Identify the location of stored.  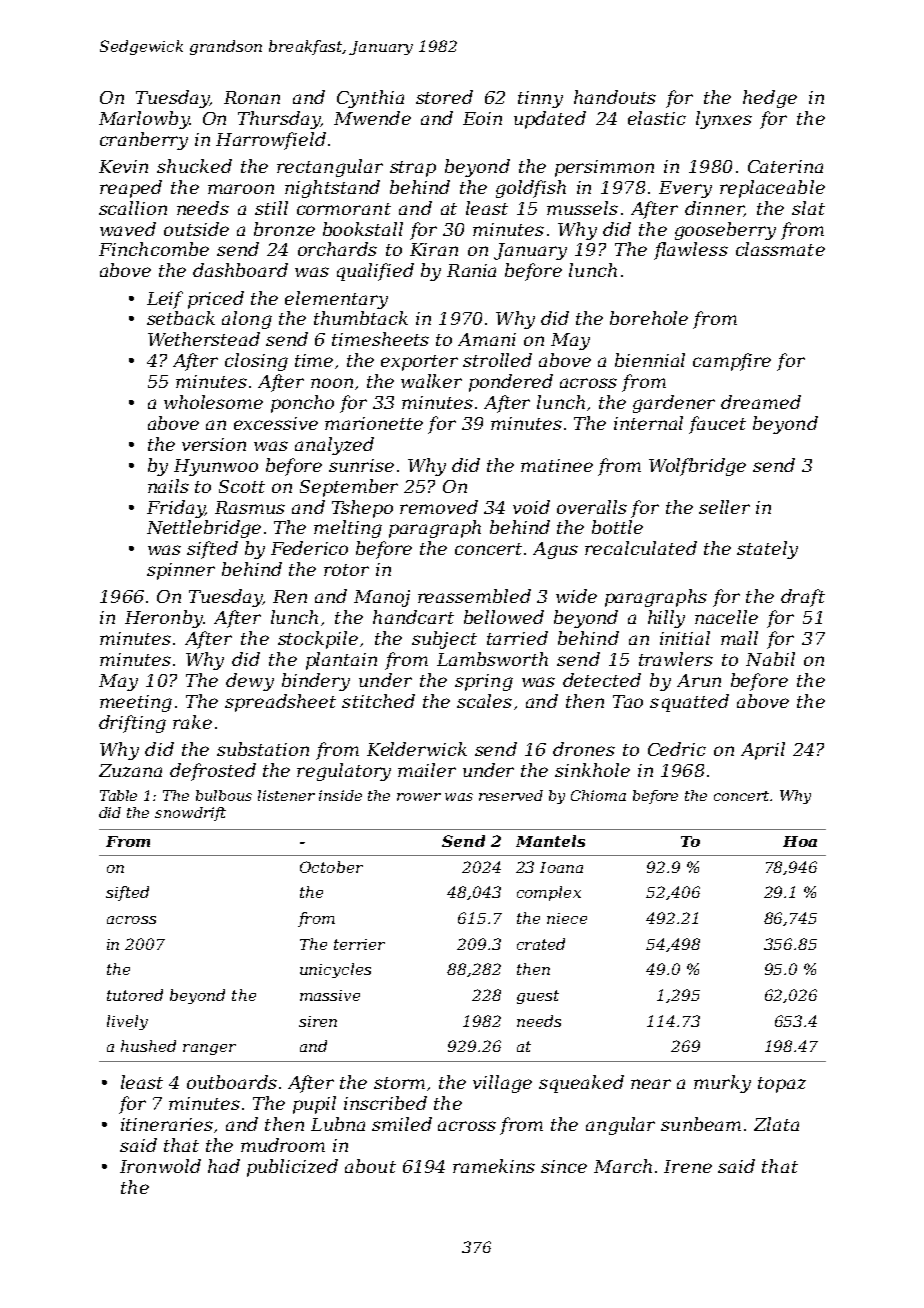
(444, 97).
